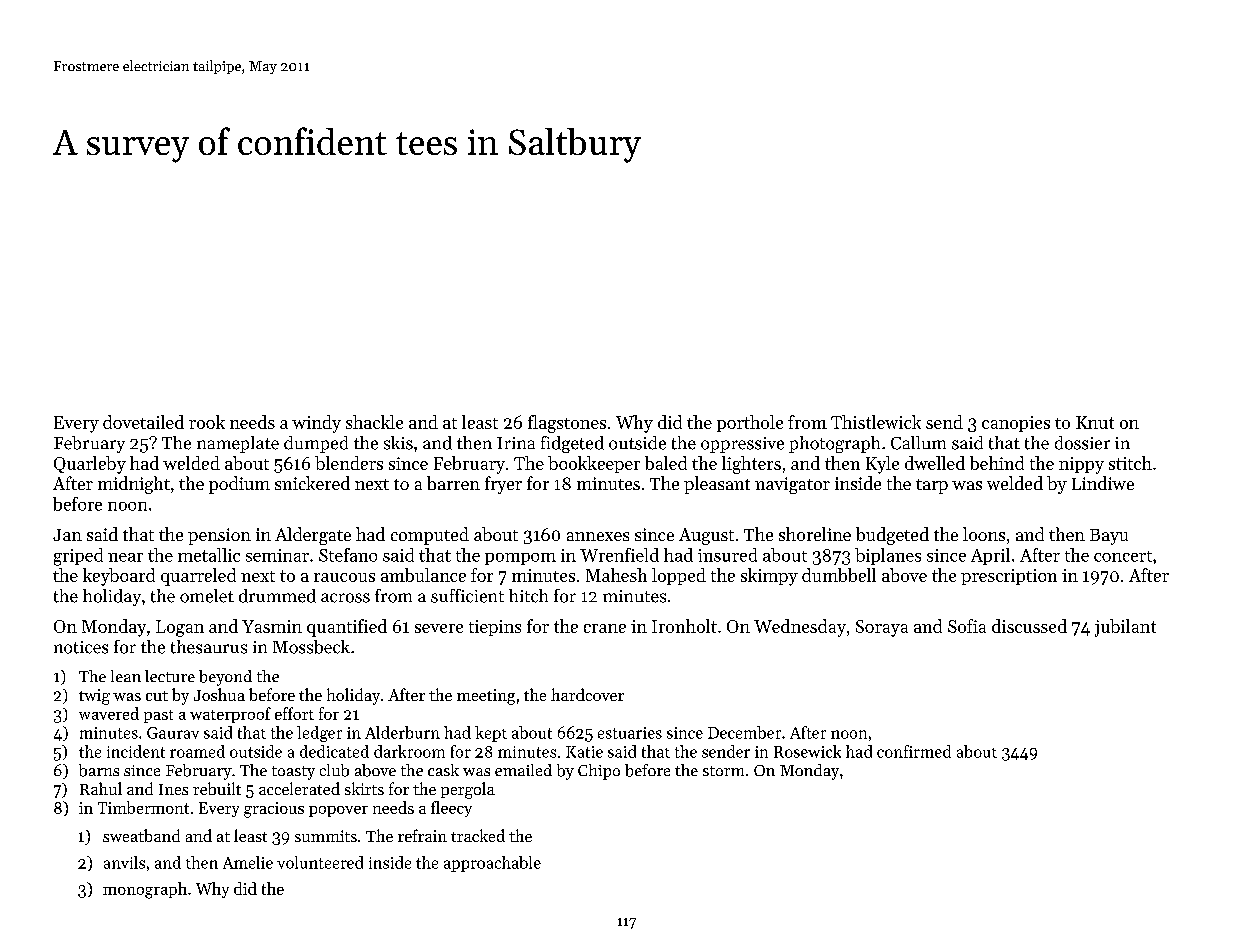  What do you see at coordinates (478, 835) in the document?
I see `tracked` at bounding box center [478, 835].
